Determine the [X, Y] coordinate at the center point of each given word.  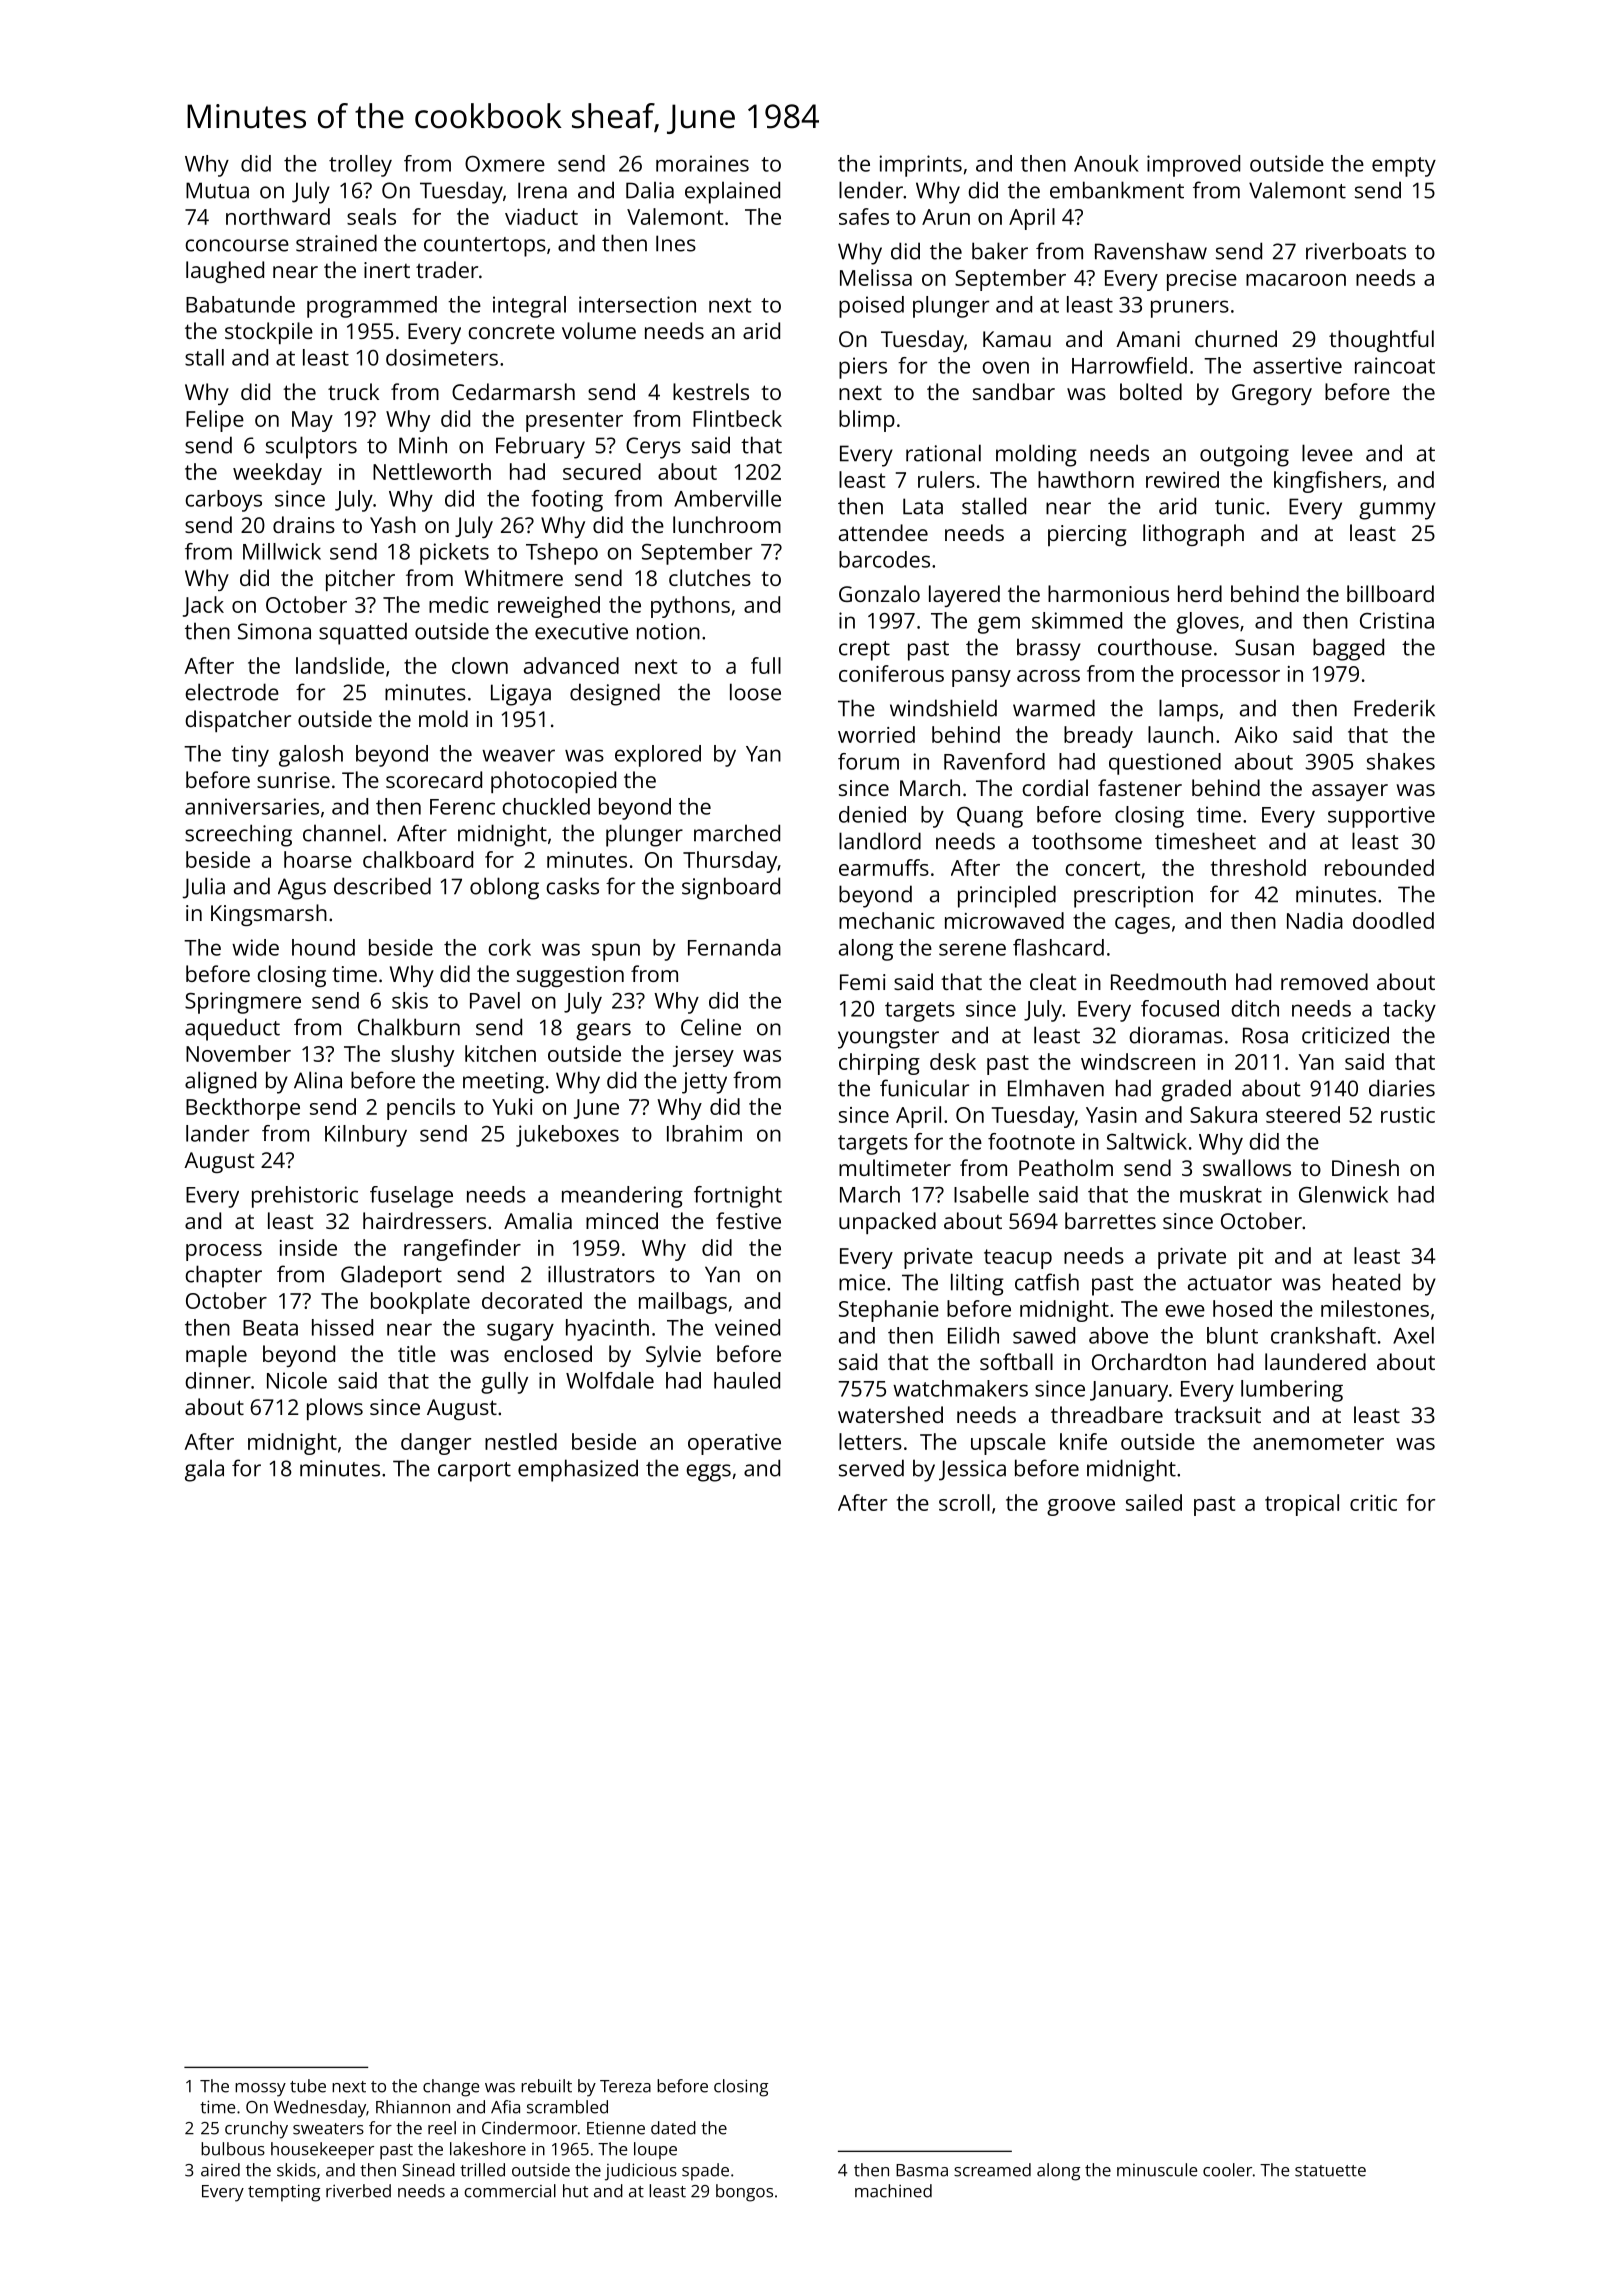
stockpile [269, 333]
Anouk [1106, 163]
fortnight [738, 1197]
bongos [744, 2193]
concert [1103, 868]
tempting [284, 2193]
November [238, 1053]
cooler [1227, 2170]
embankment [1117, 190]
